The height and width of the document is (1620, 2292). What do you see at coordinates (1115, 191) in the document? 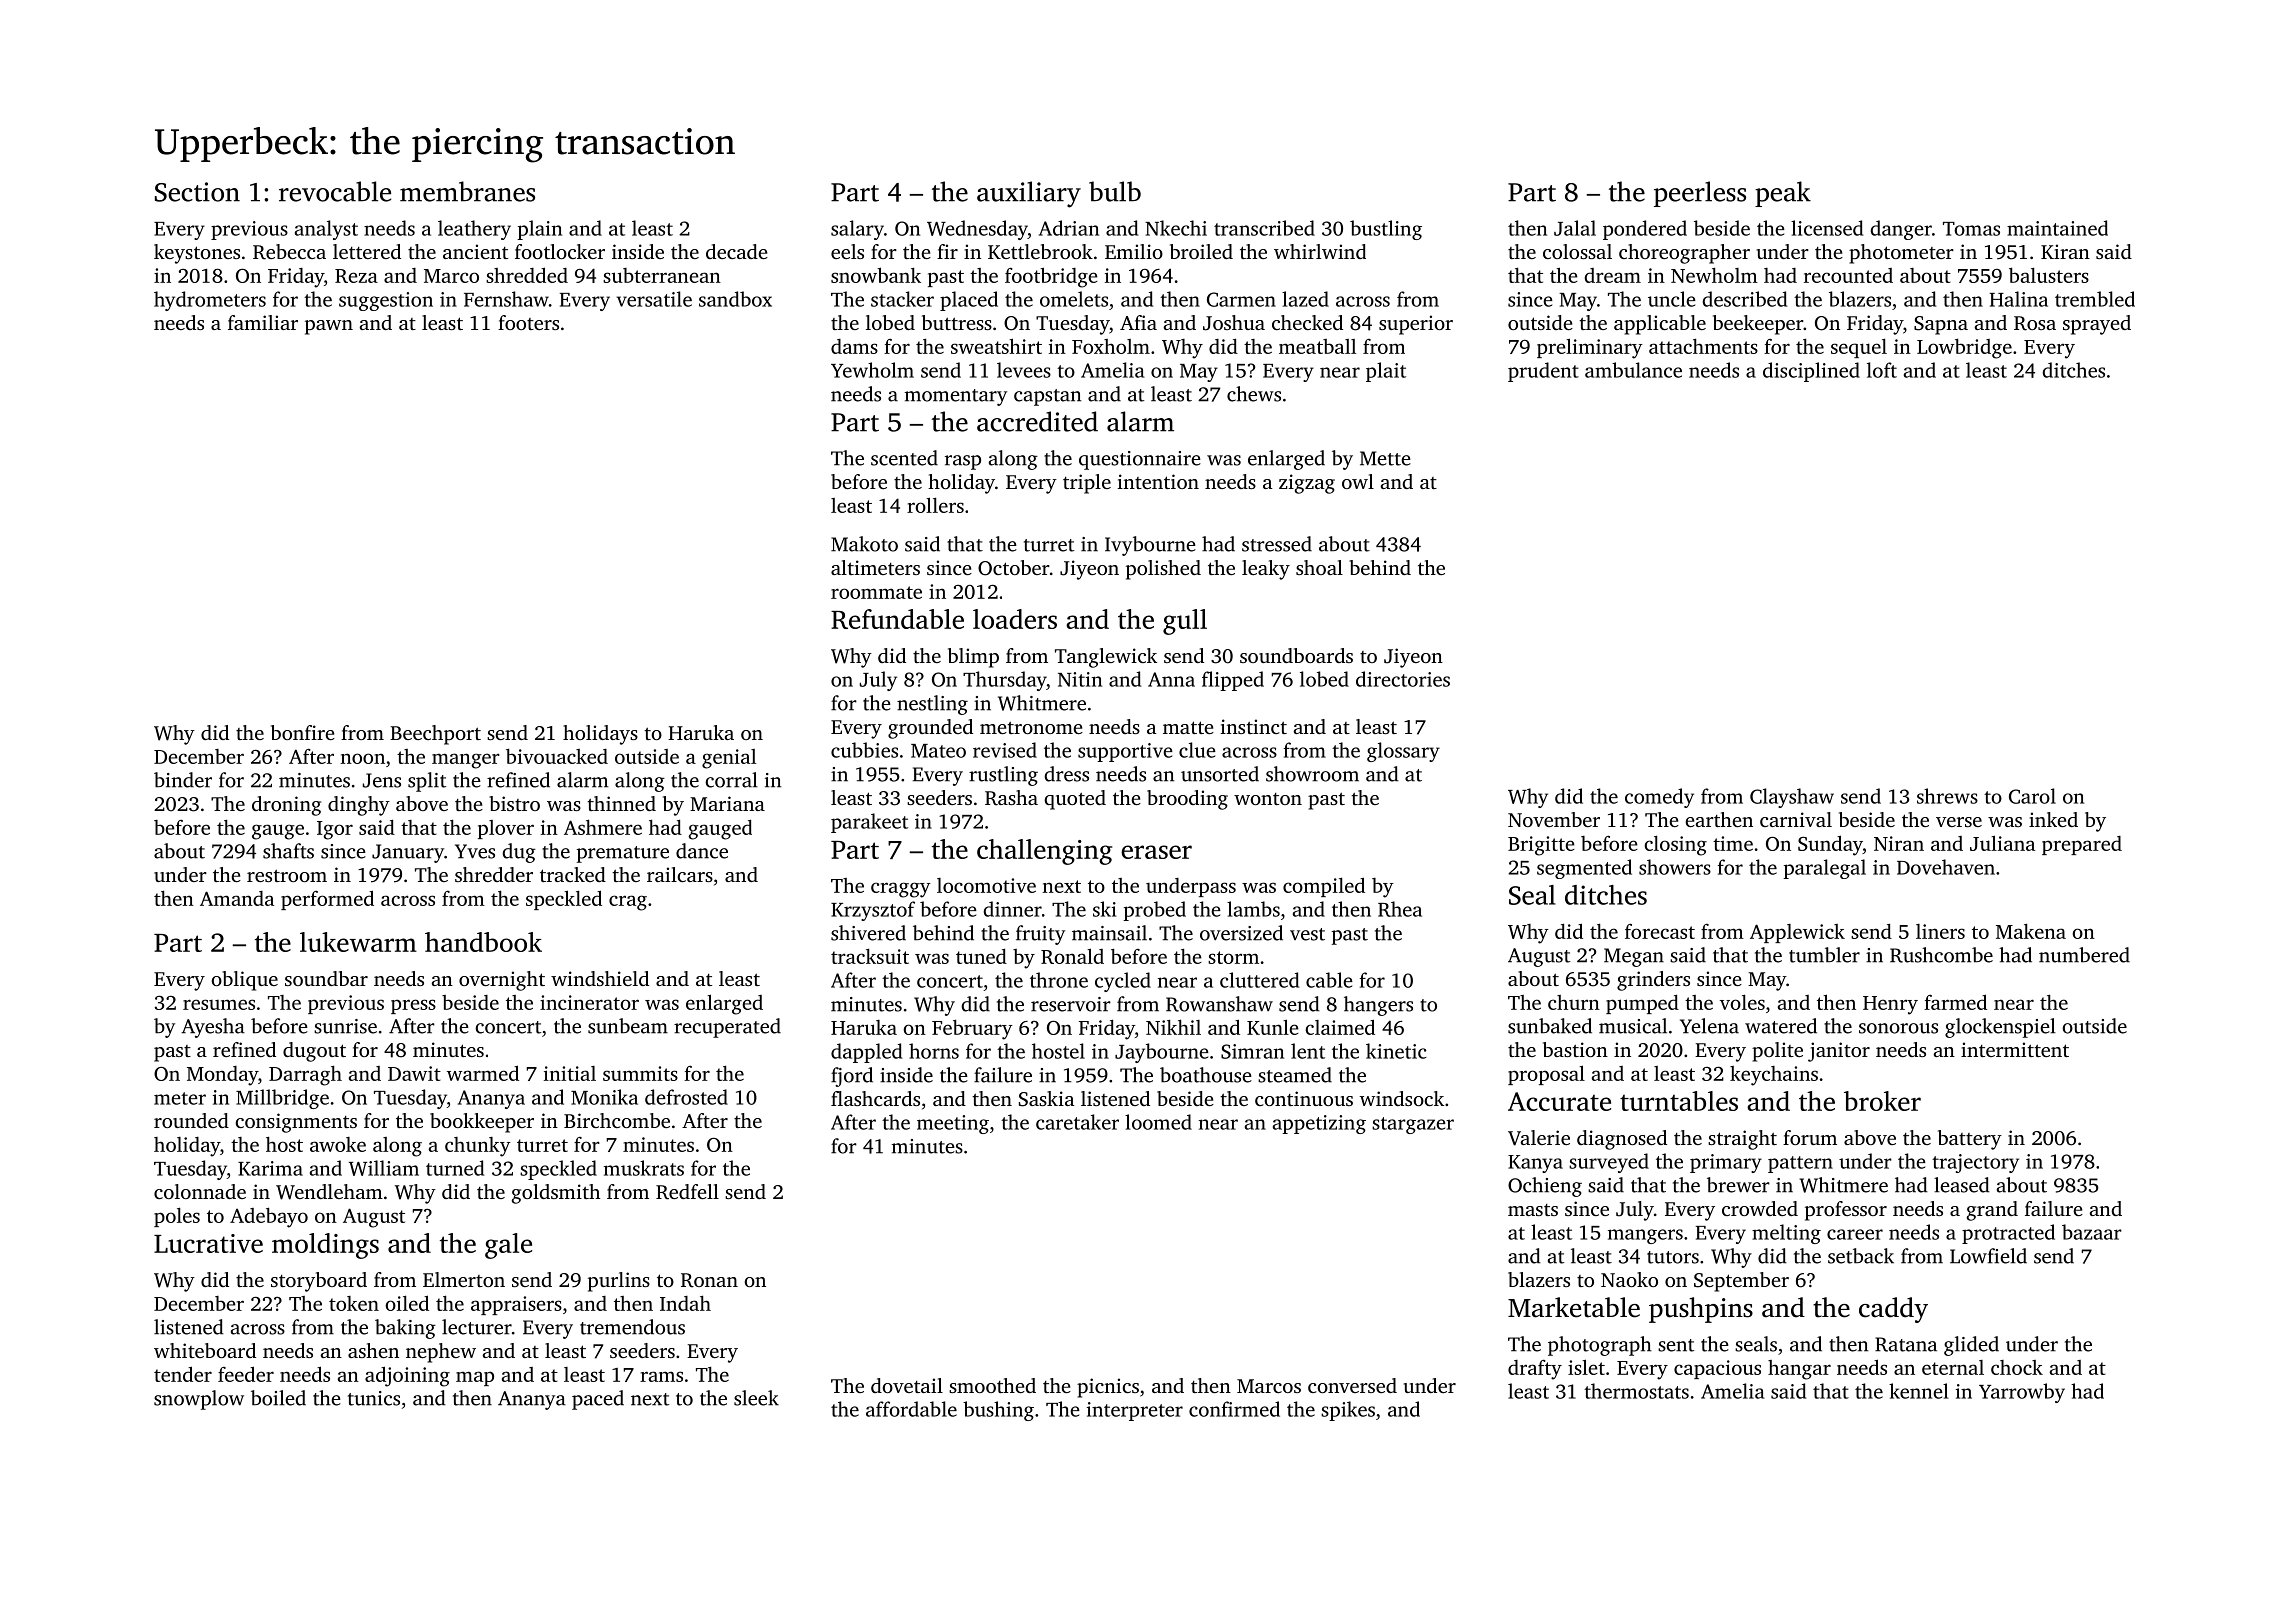
I see `bulb` at bounding box center [1115, 191].
